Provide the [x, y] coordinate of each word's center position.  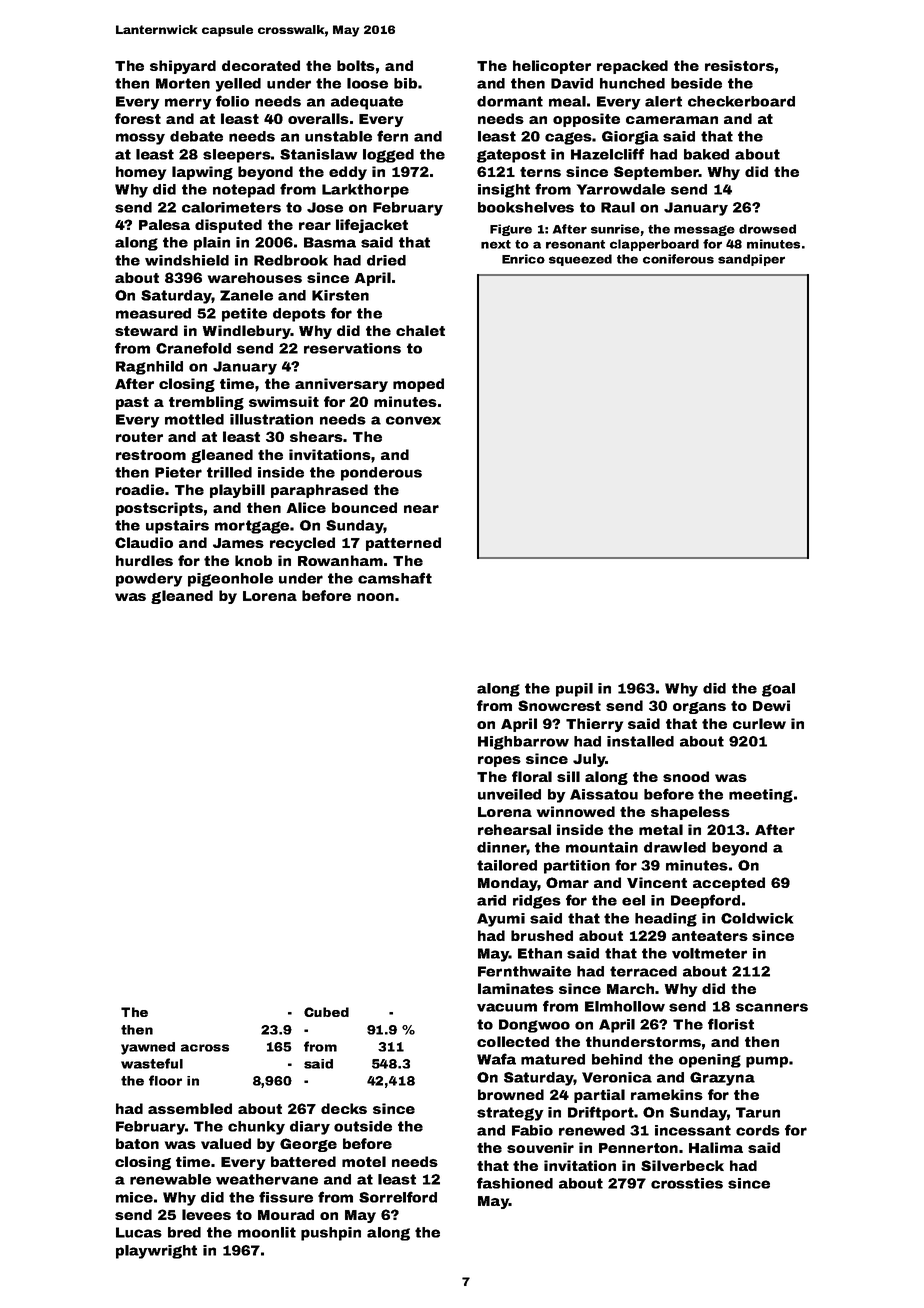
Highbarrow [523, 743]
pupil [574, 690]
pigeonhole [230, 580]
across [205, 1048]
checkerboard [741, 101]
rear [315, 226]
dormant [510, 101]
